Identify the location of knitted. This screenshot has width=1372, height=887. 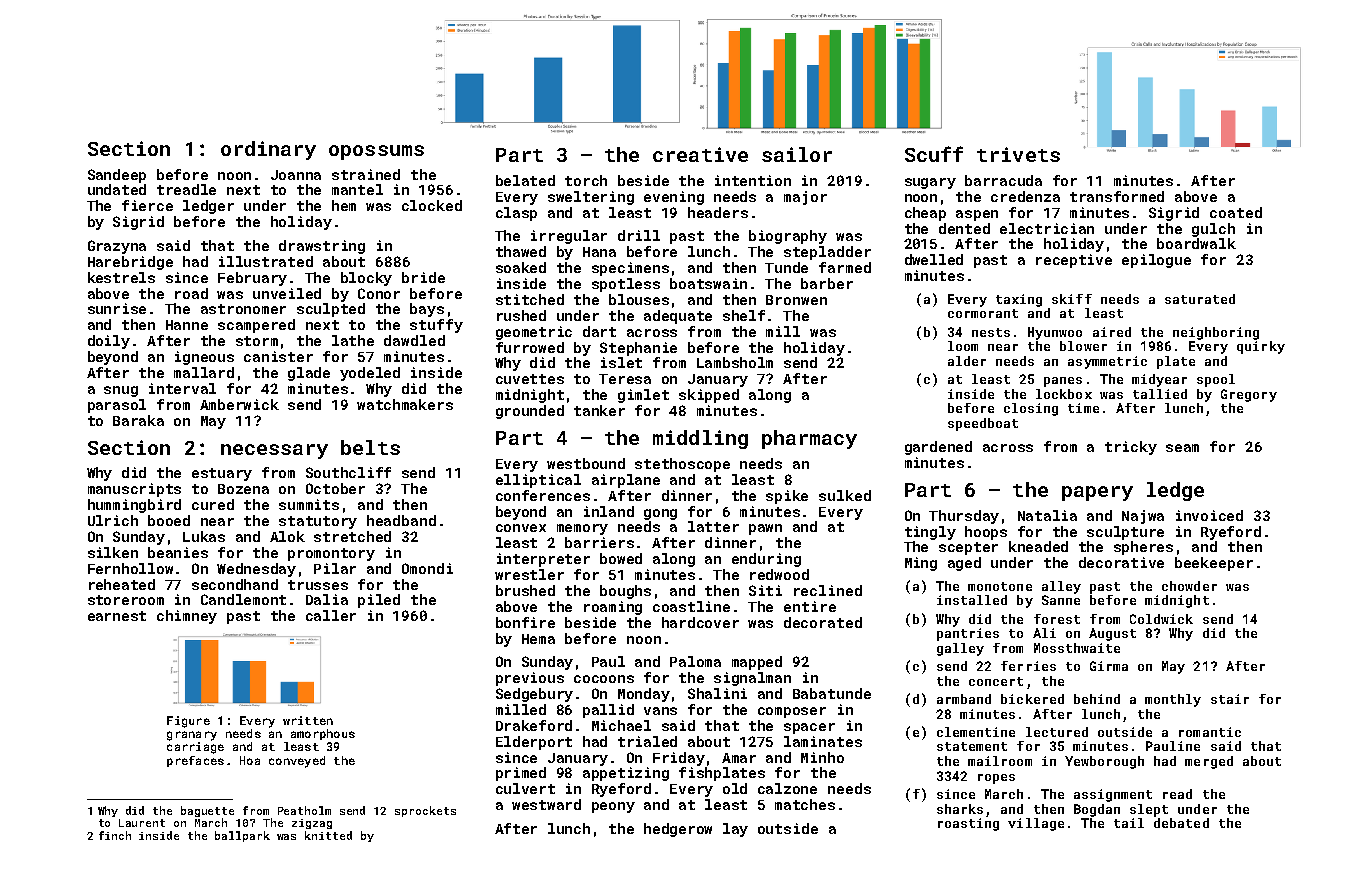
(328, 835).
